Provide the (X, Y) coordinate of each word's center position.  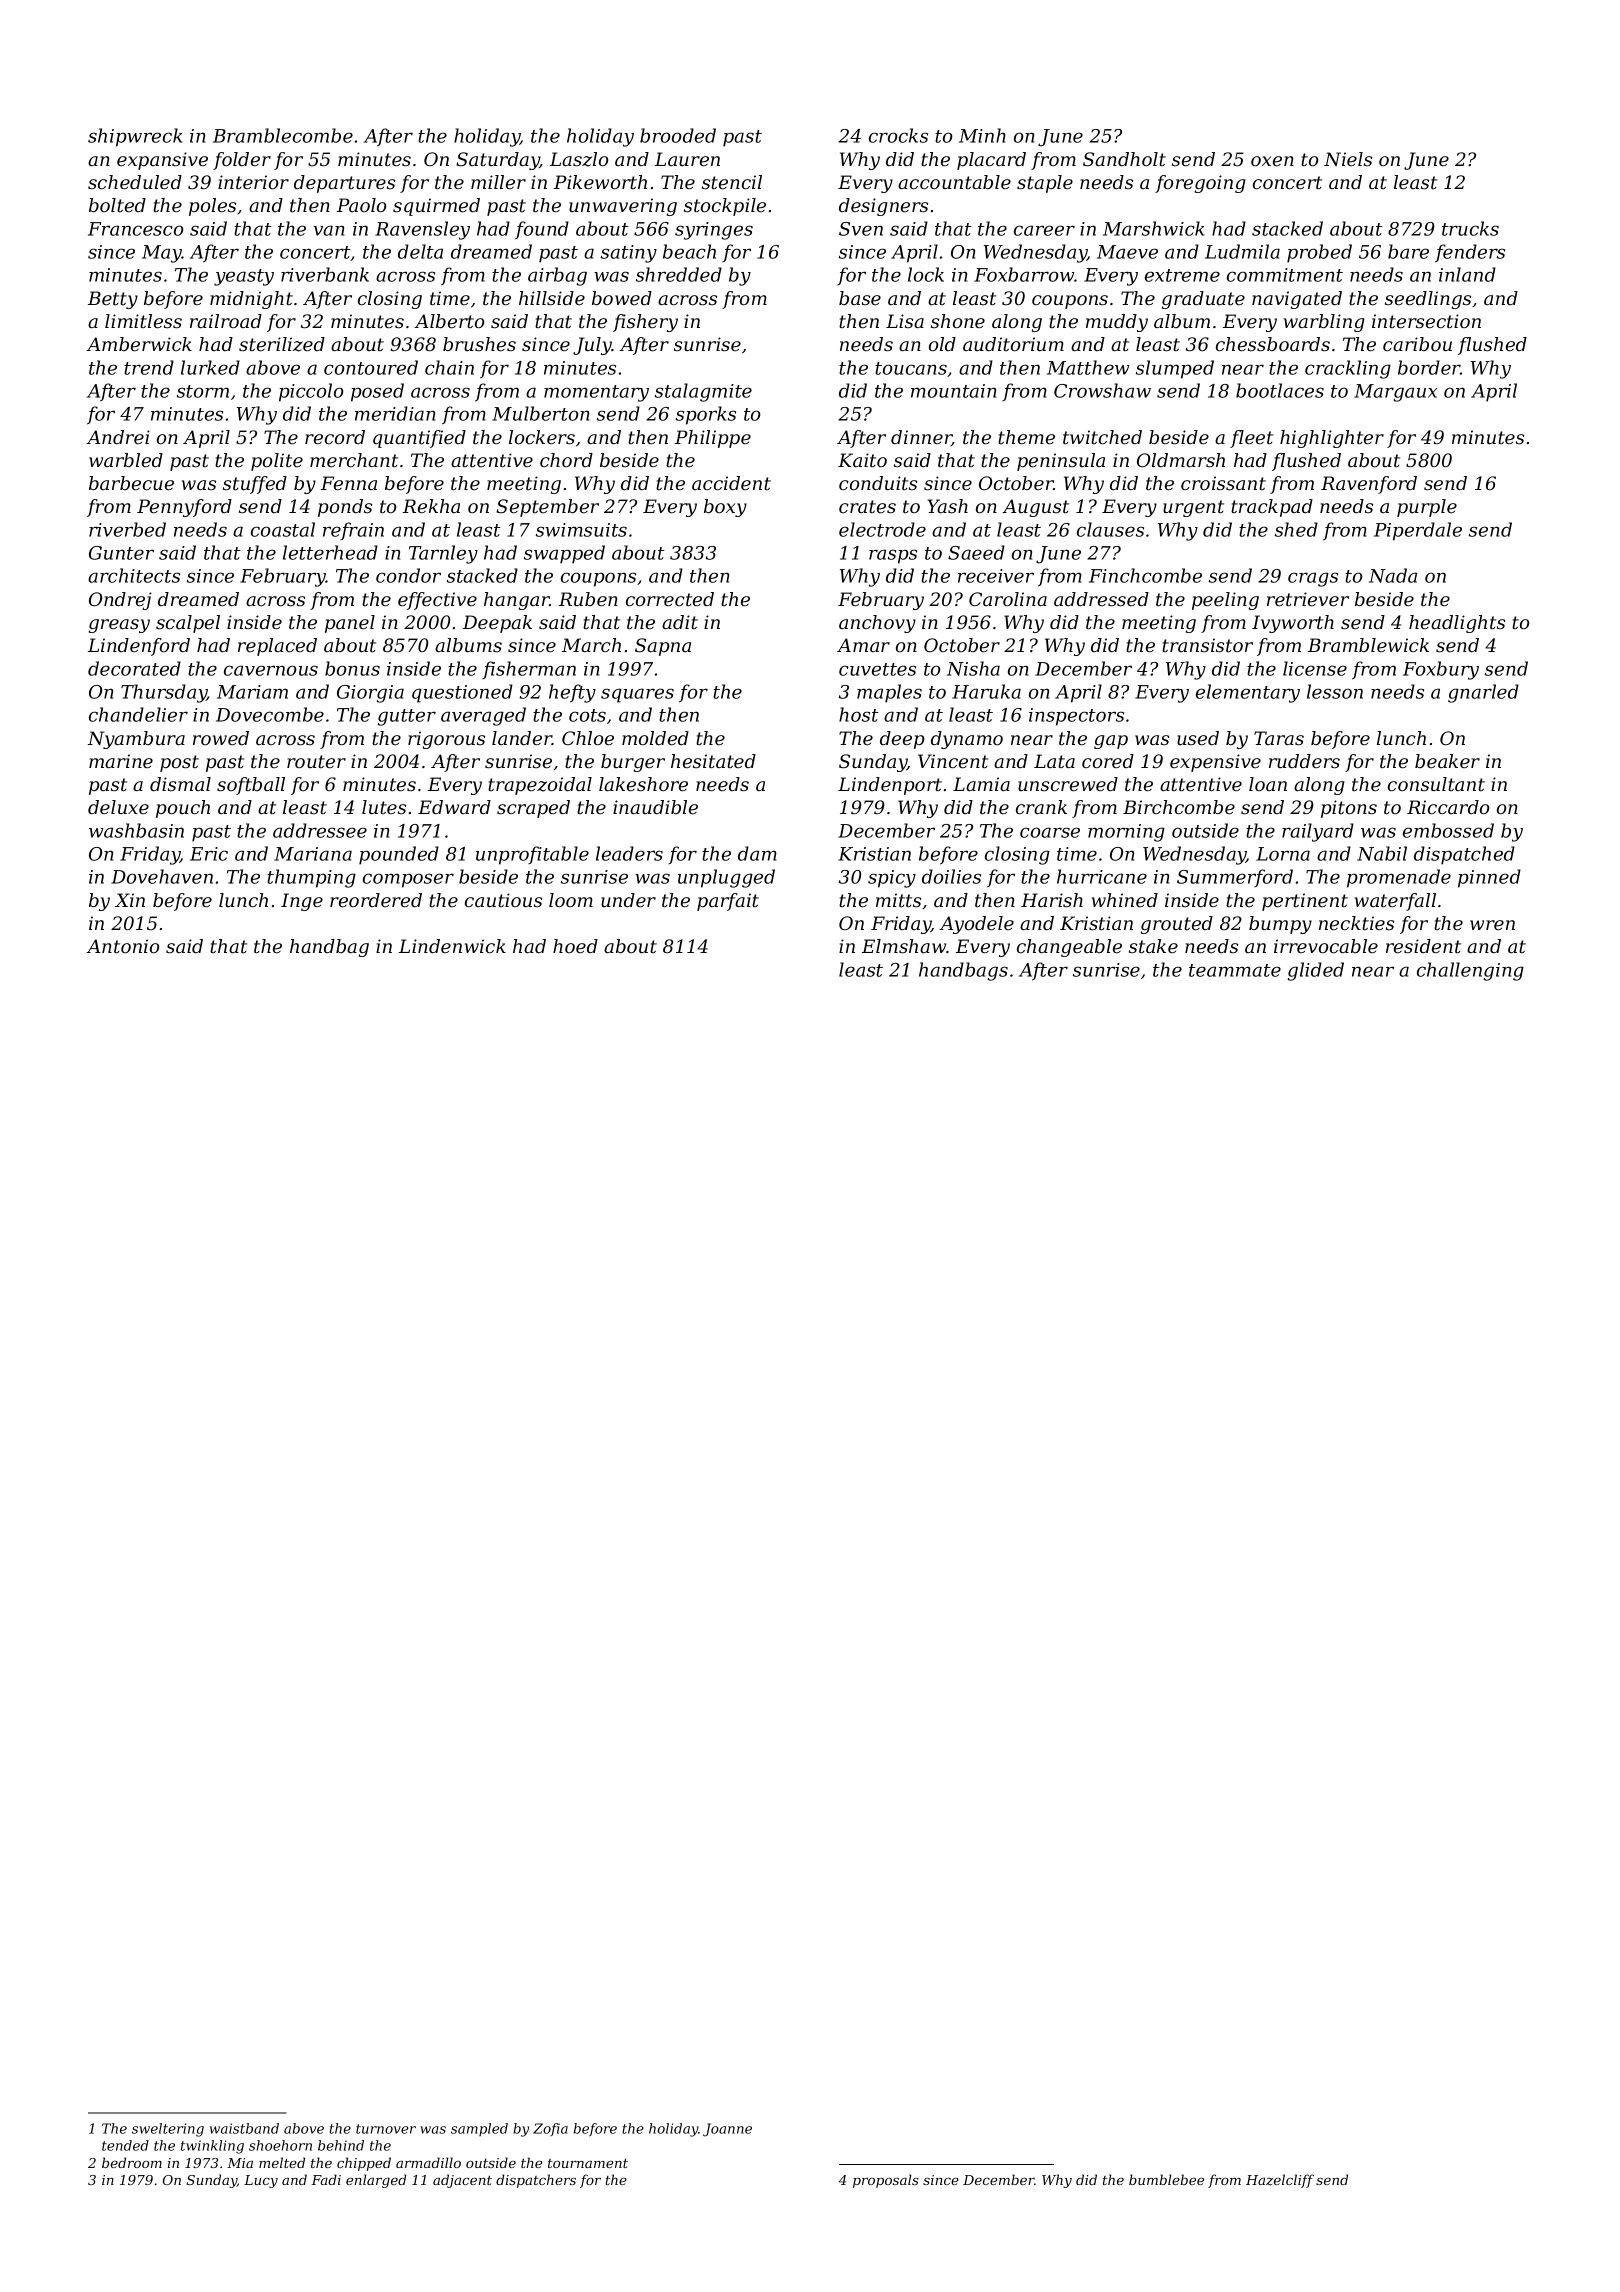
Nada (1393, 575)
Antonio (122, 946)
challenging (1470, 971)
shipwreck (135, 137)
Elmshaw (904, 946)
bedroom (132, 2162)
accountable (954, 182)
